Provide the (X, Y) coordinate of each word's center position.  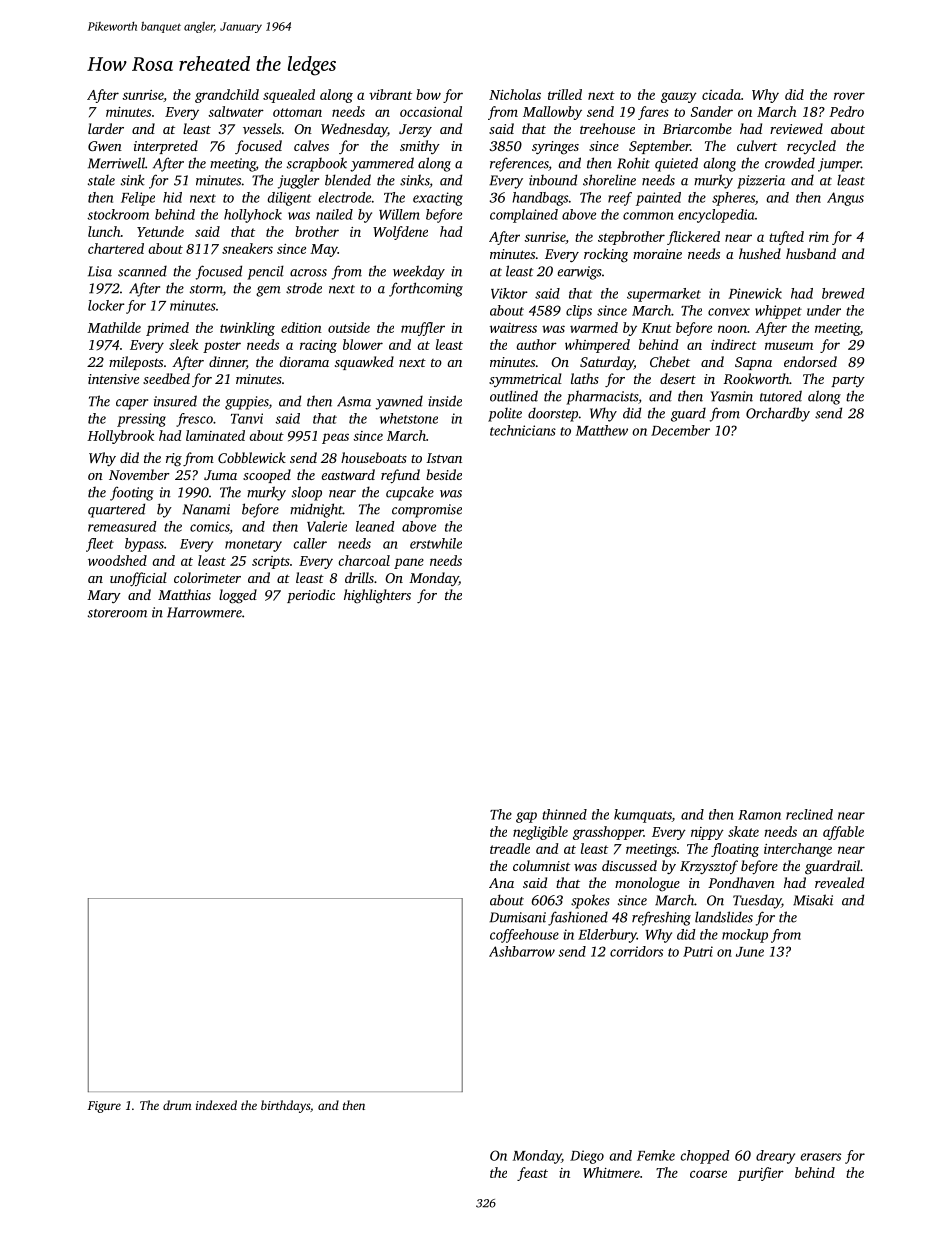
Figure (104, 1107)
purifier (761, 1174)
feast (532, 1174)
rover (849, 96)
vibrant (390, 94)
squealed (289, 96)
